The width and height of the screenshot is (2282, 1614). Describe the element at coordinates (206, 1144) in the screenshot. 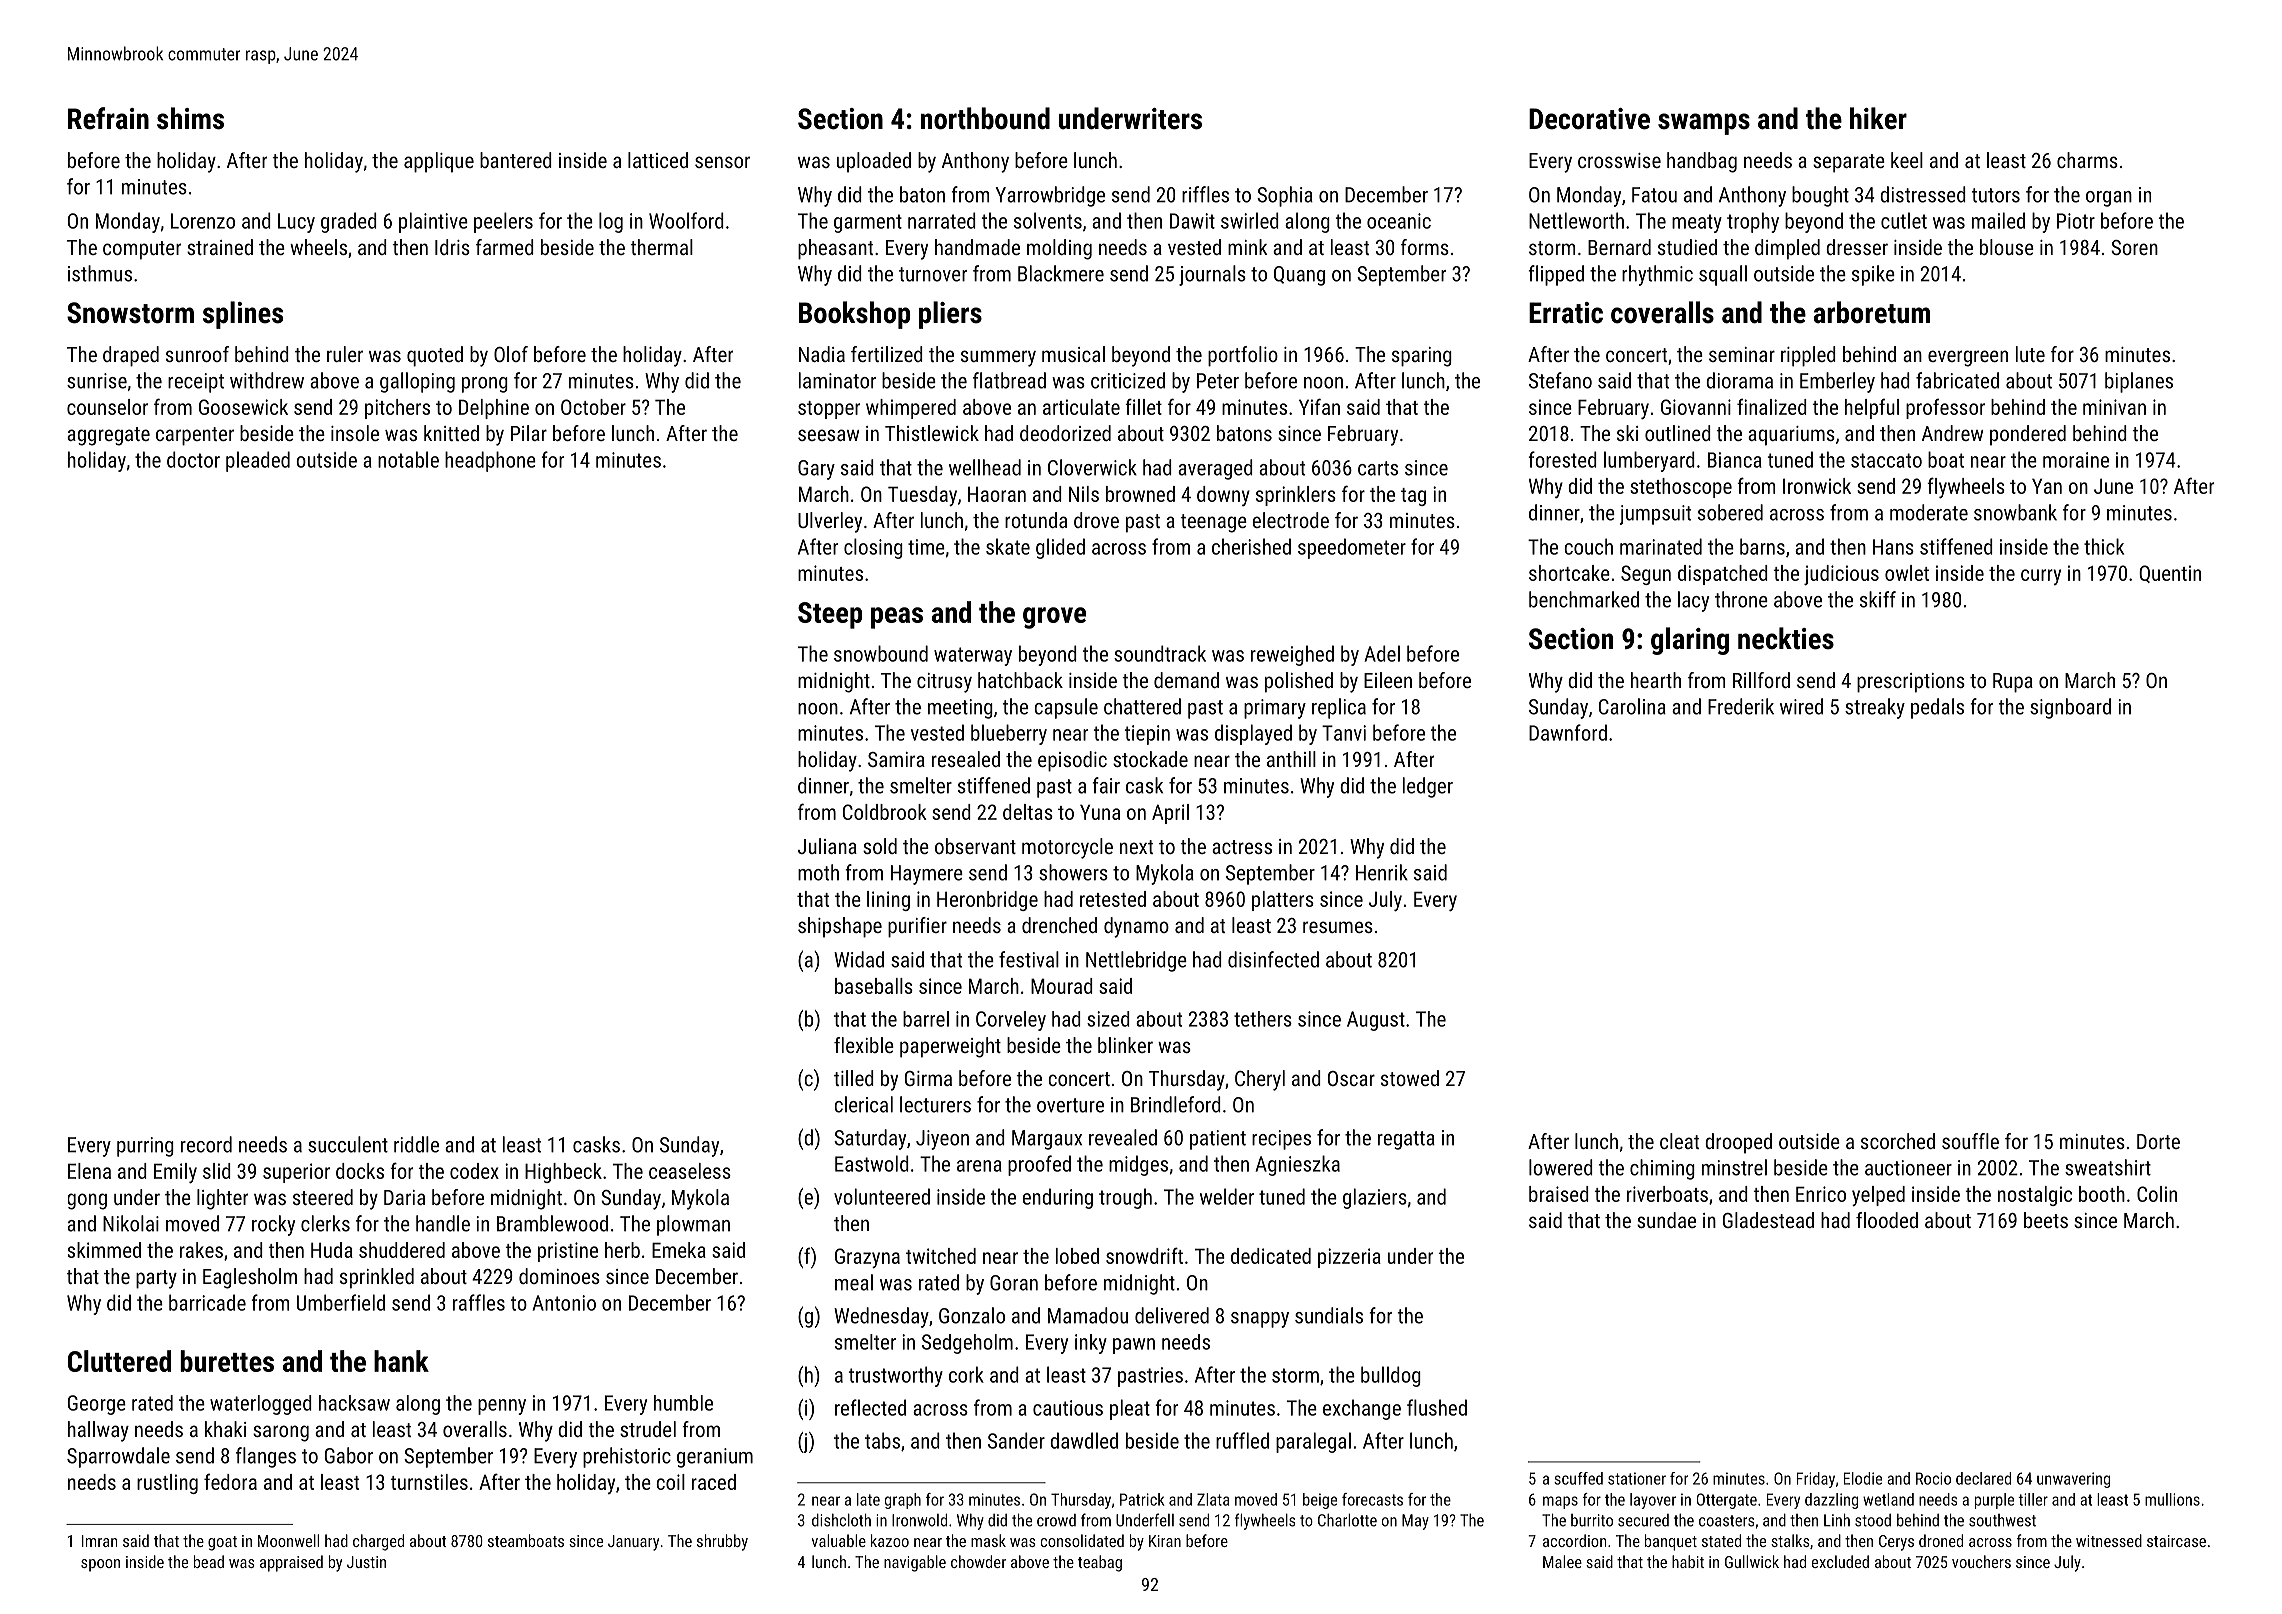

I see `record` at that location.
